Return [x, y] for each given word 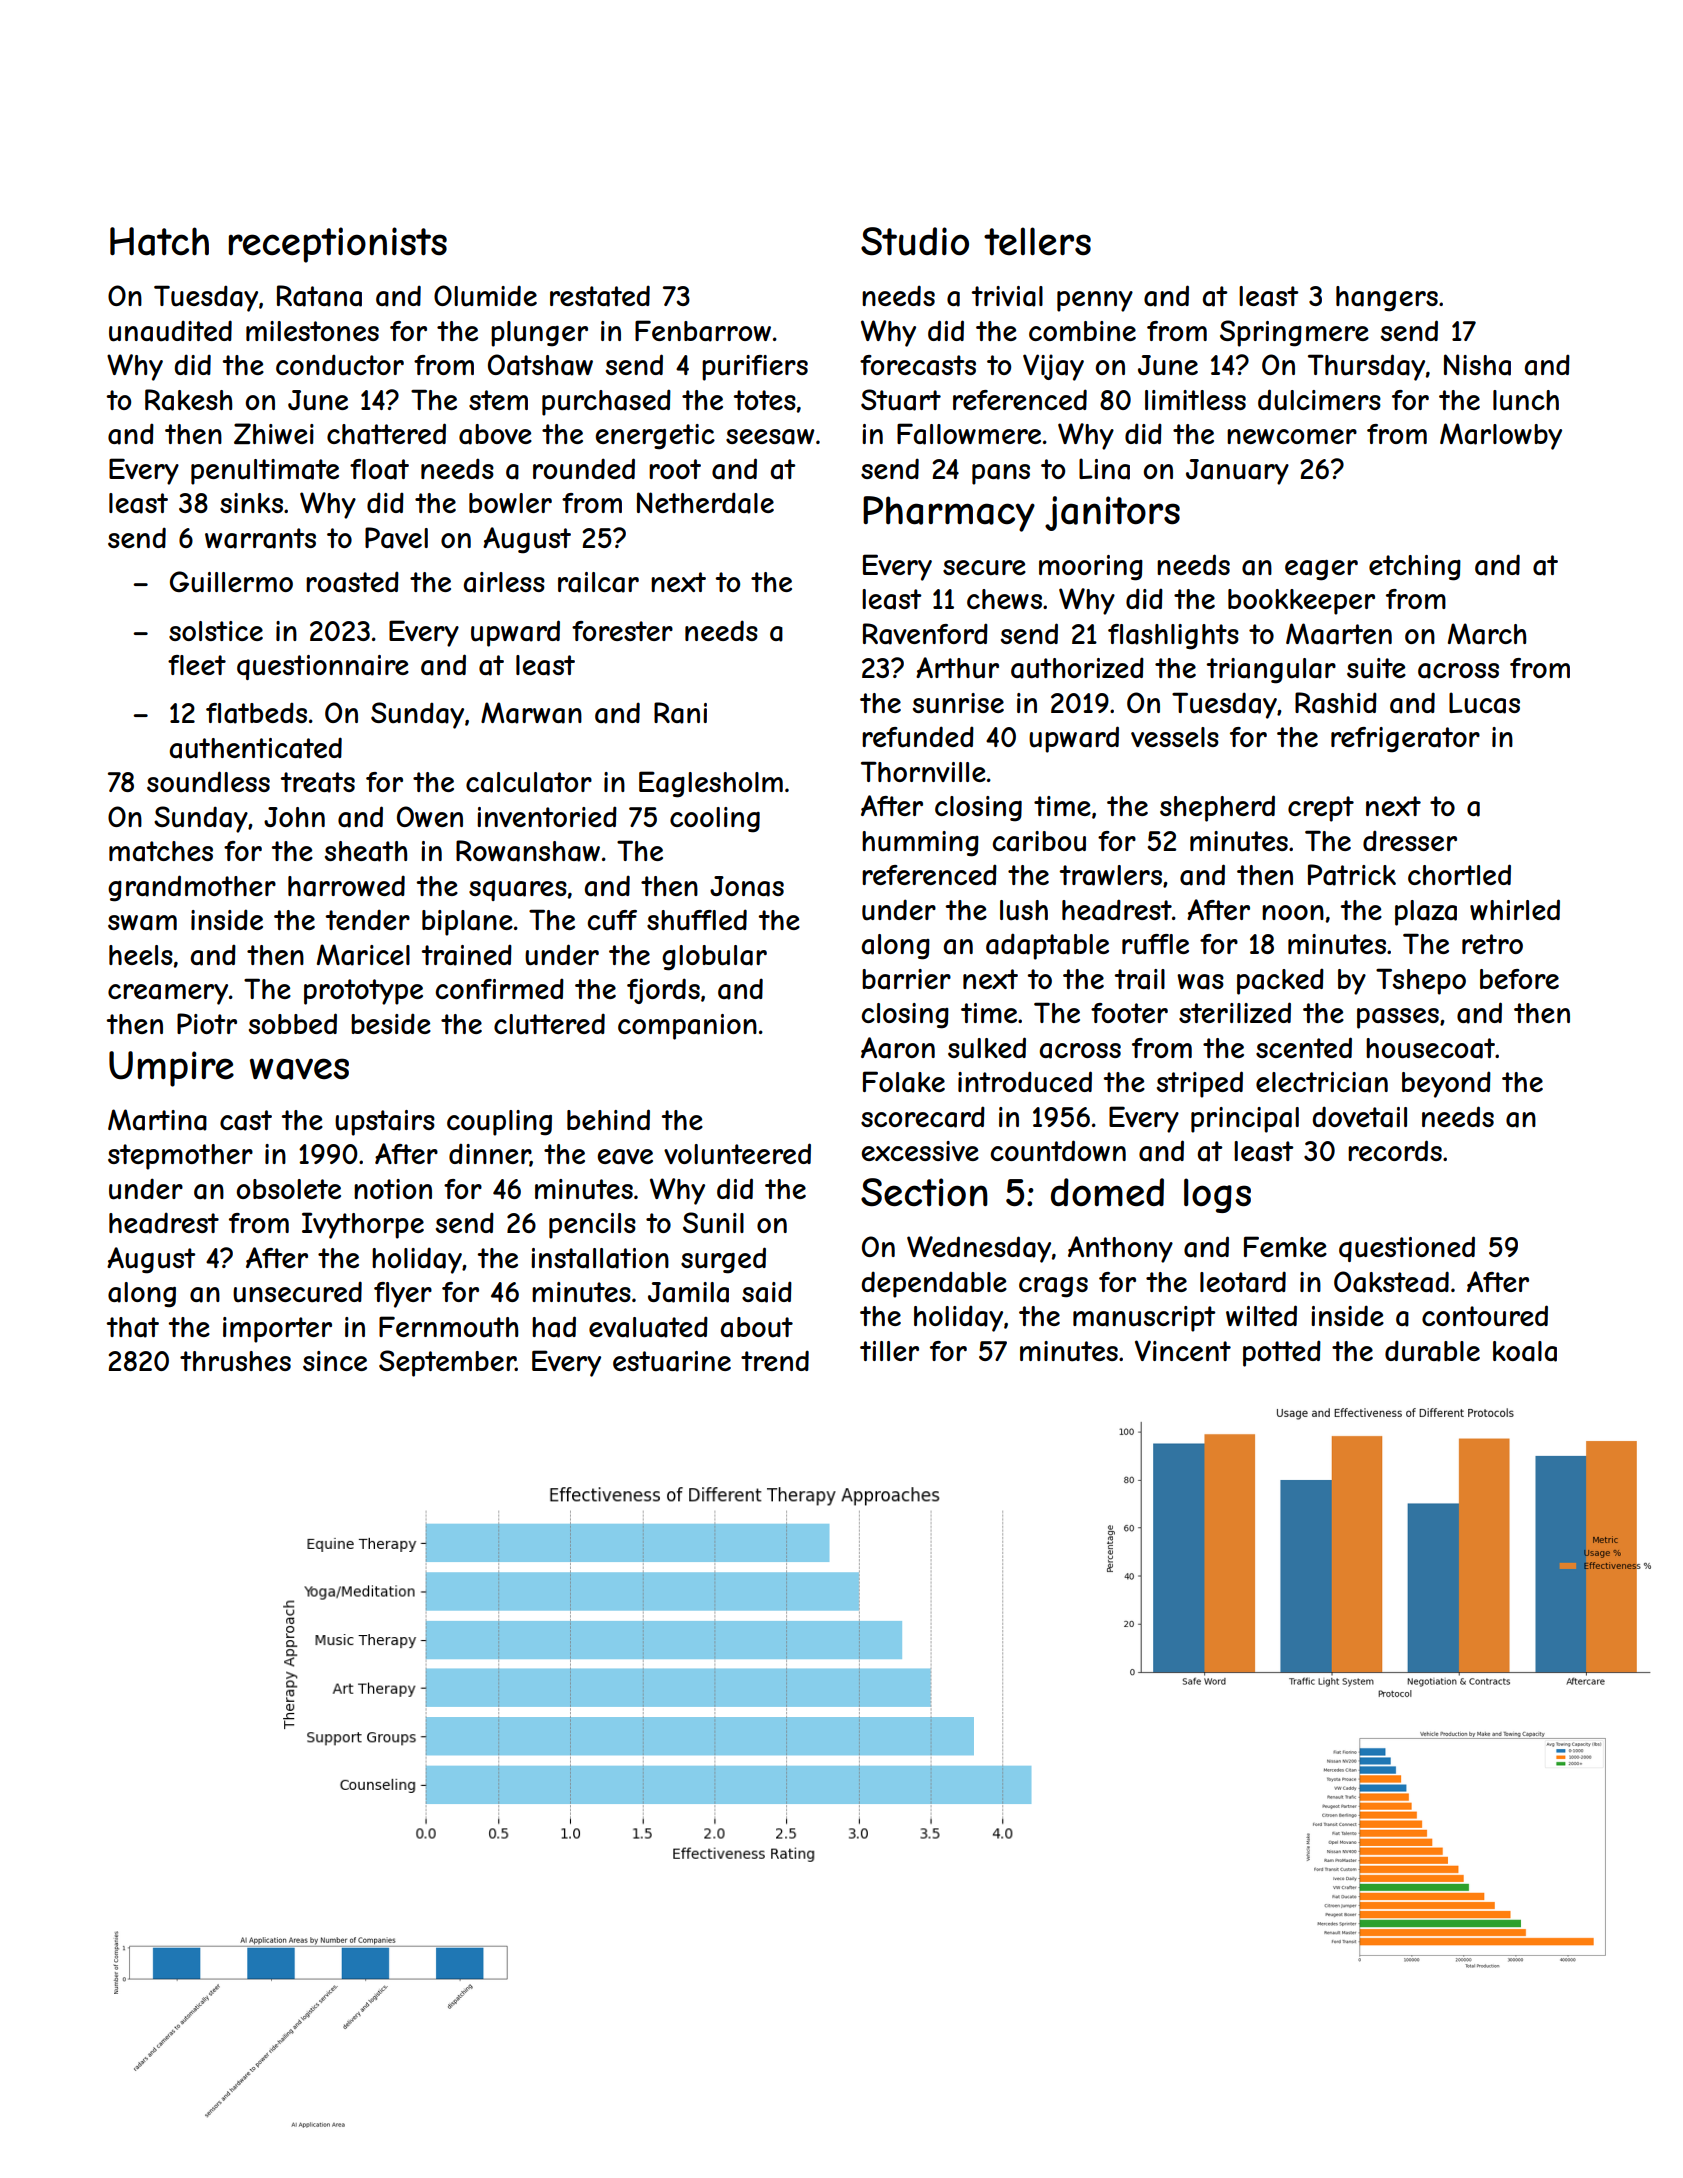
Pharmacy [949, 514]
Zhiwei [274, 433]
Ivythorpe [363, 1225]
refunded [918, 737]
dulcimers [1319, 400]
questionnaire [323, 667]
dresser [1410, 840]
